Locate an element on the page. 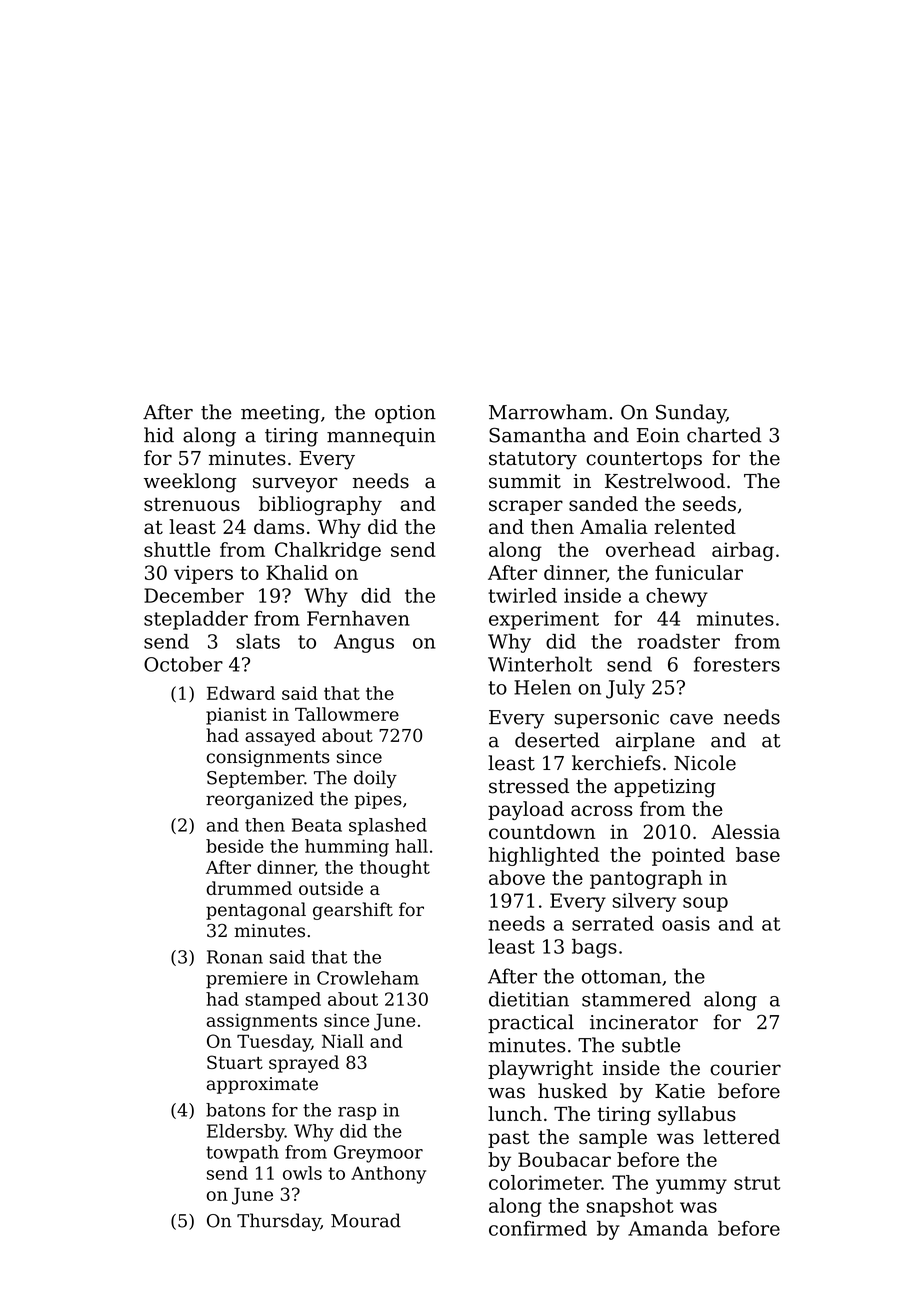  mannequin is located at coordinates (381, 437).
